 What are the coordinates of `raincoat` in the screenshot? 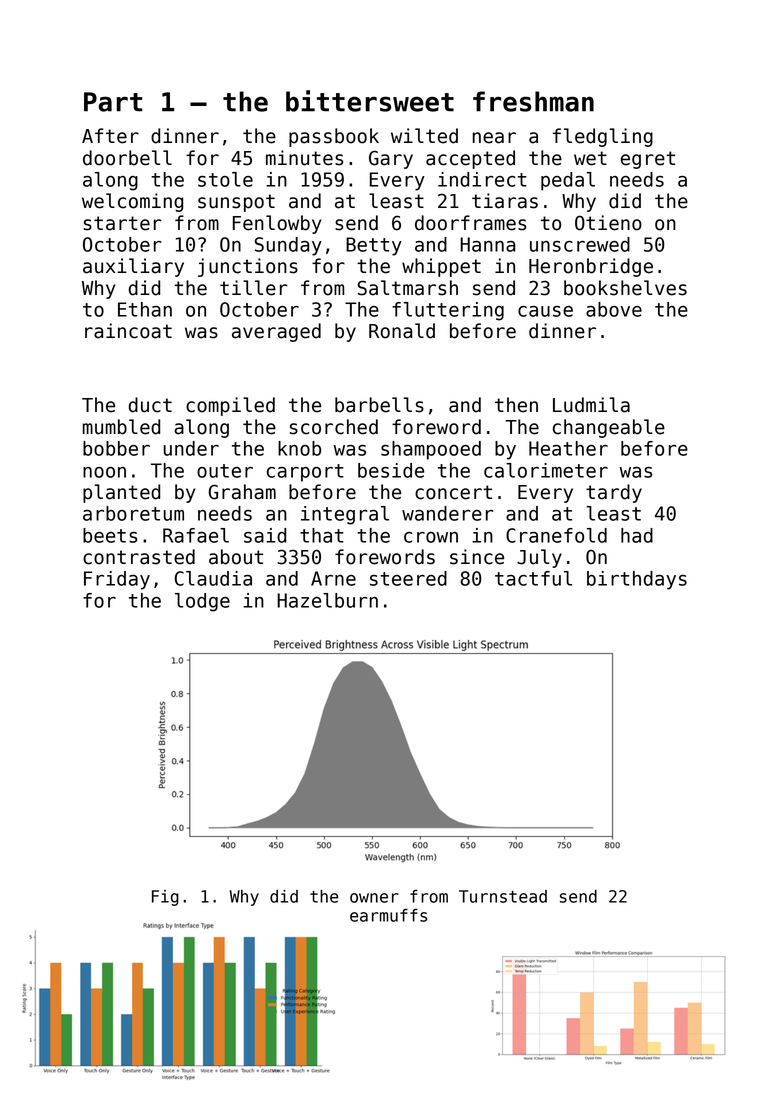 It's located at (128, 331).
